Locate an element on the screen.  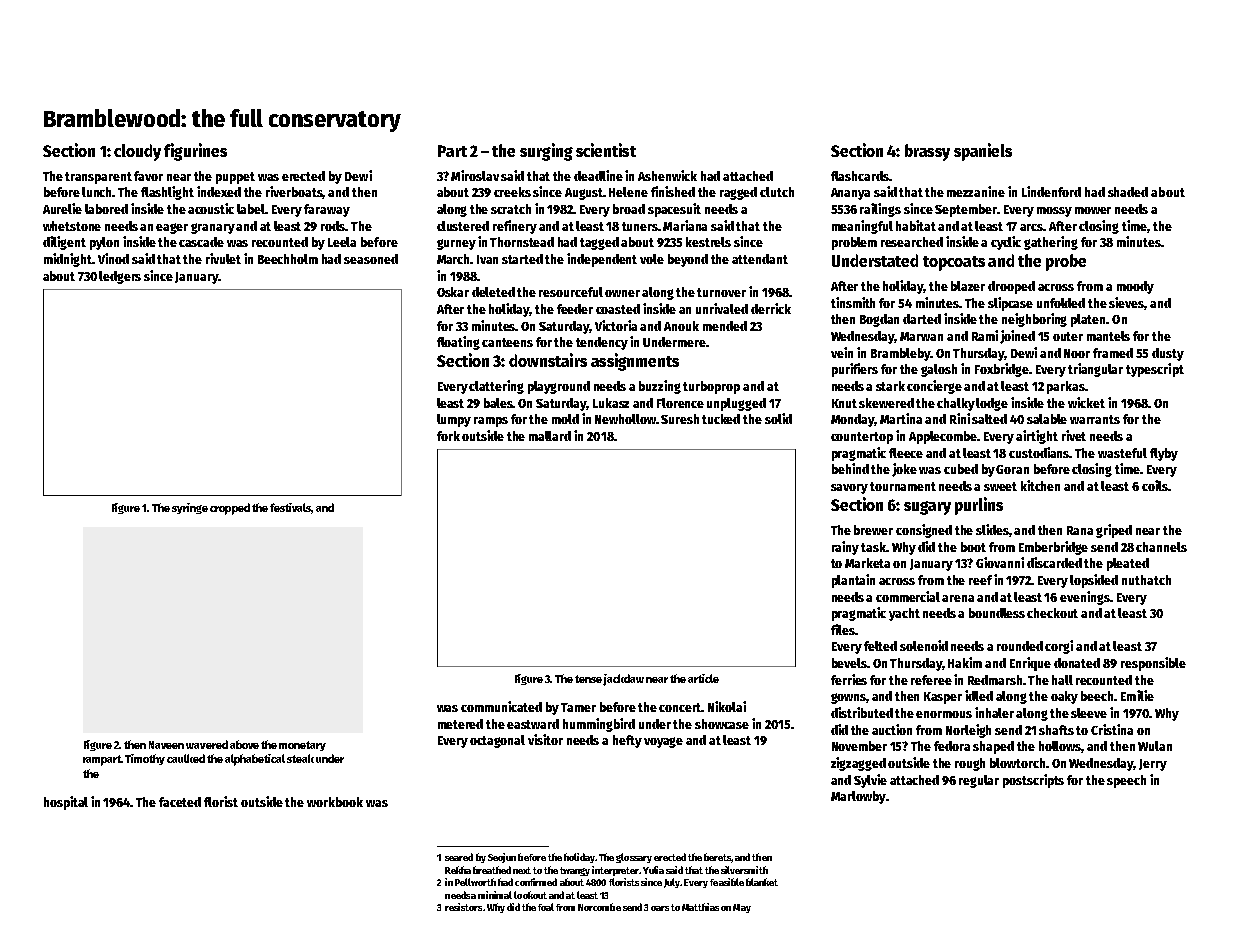
joke is located at coordinates (904, 470).
